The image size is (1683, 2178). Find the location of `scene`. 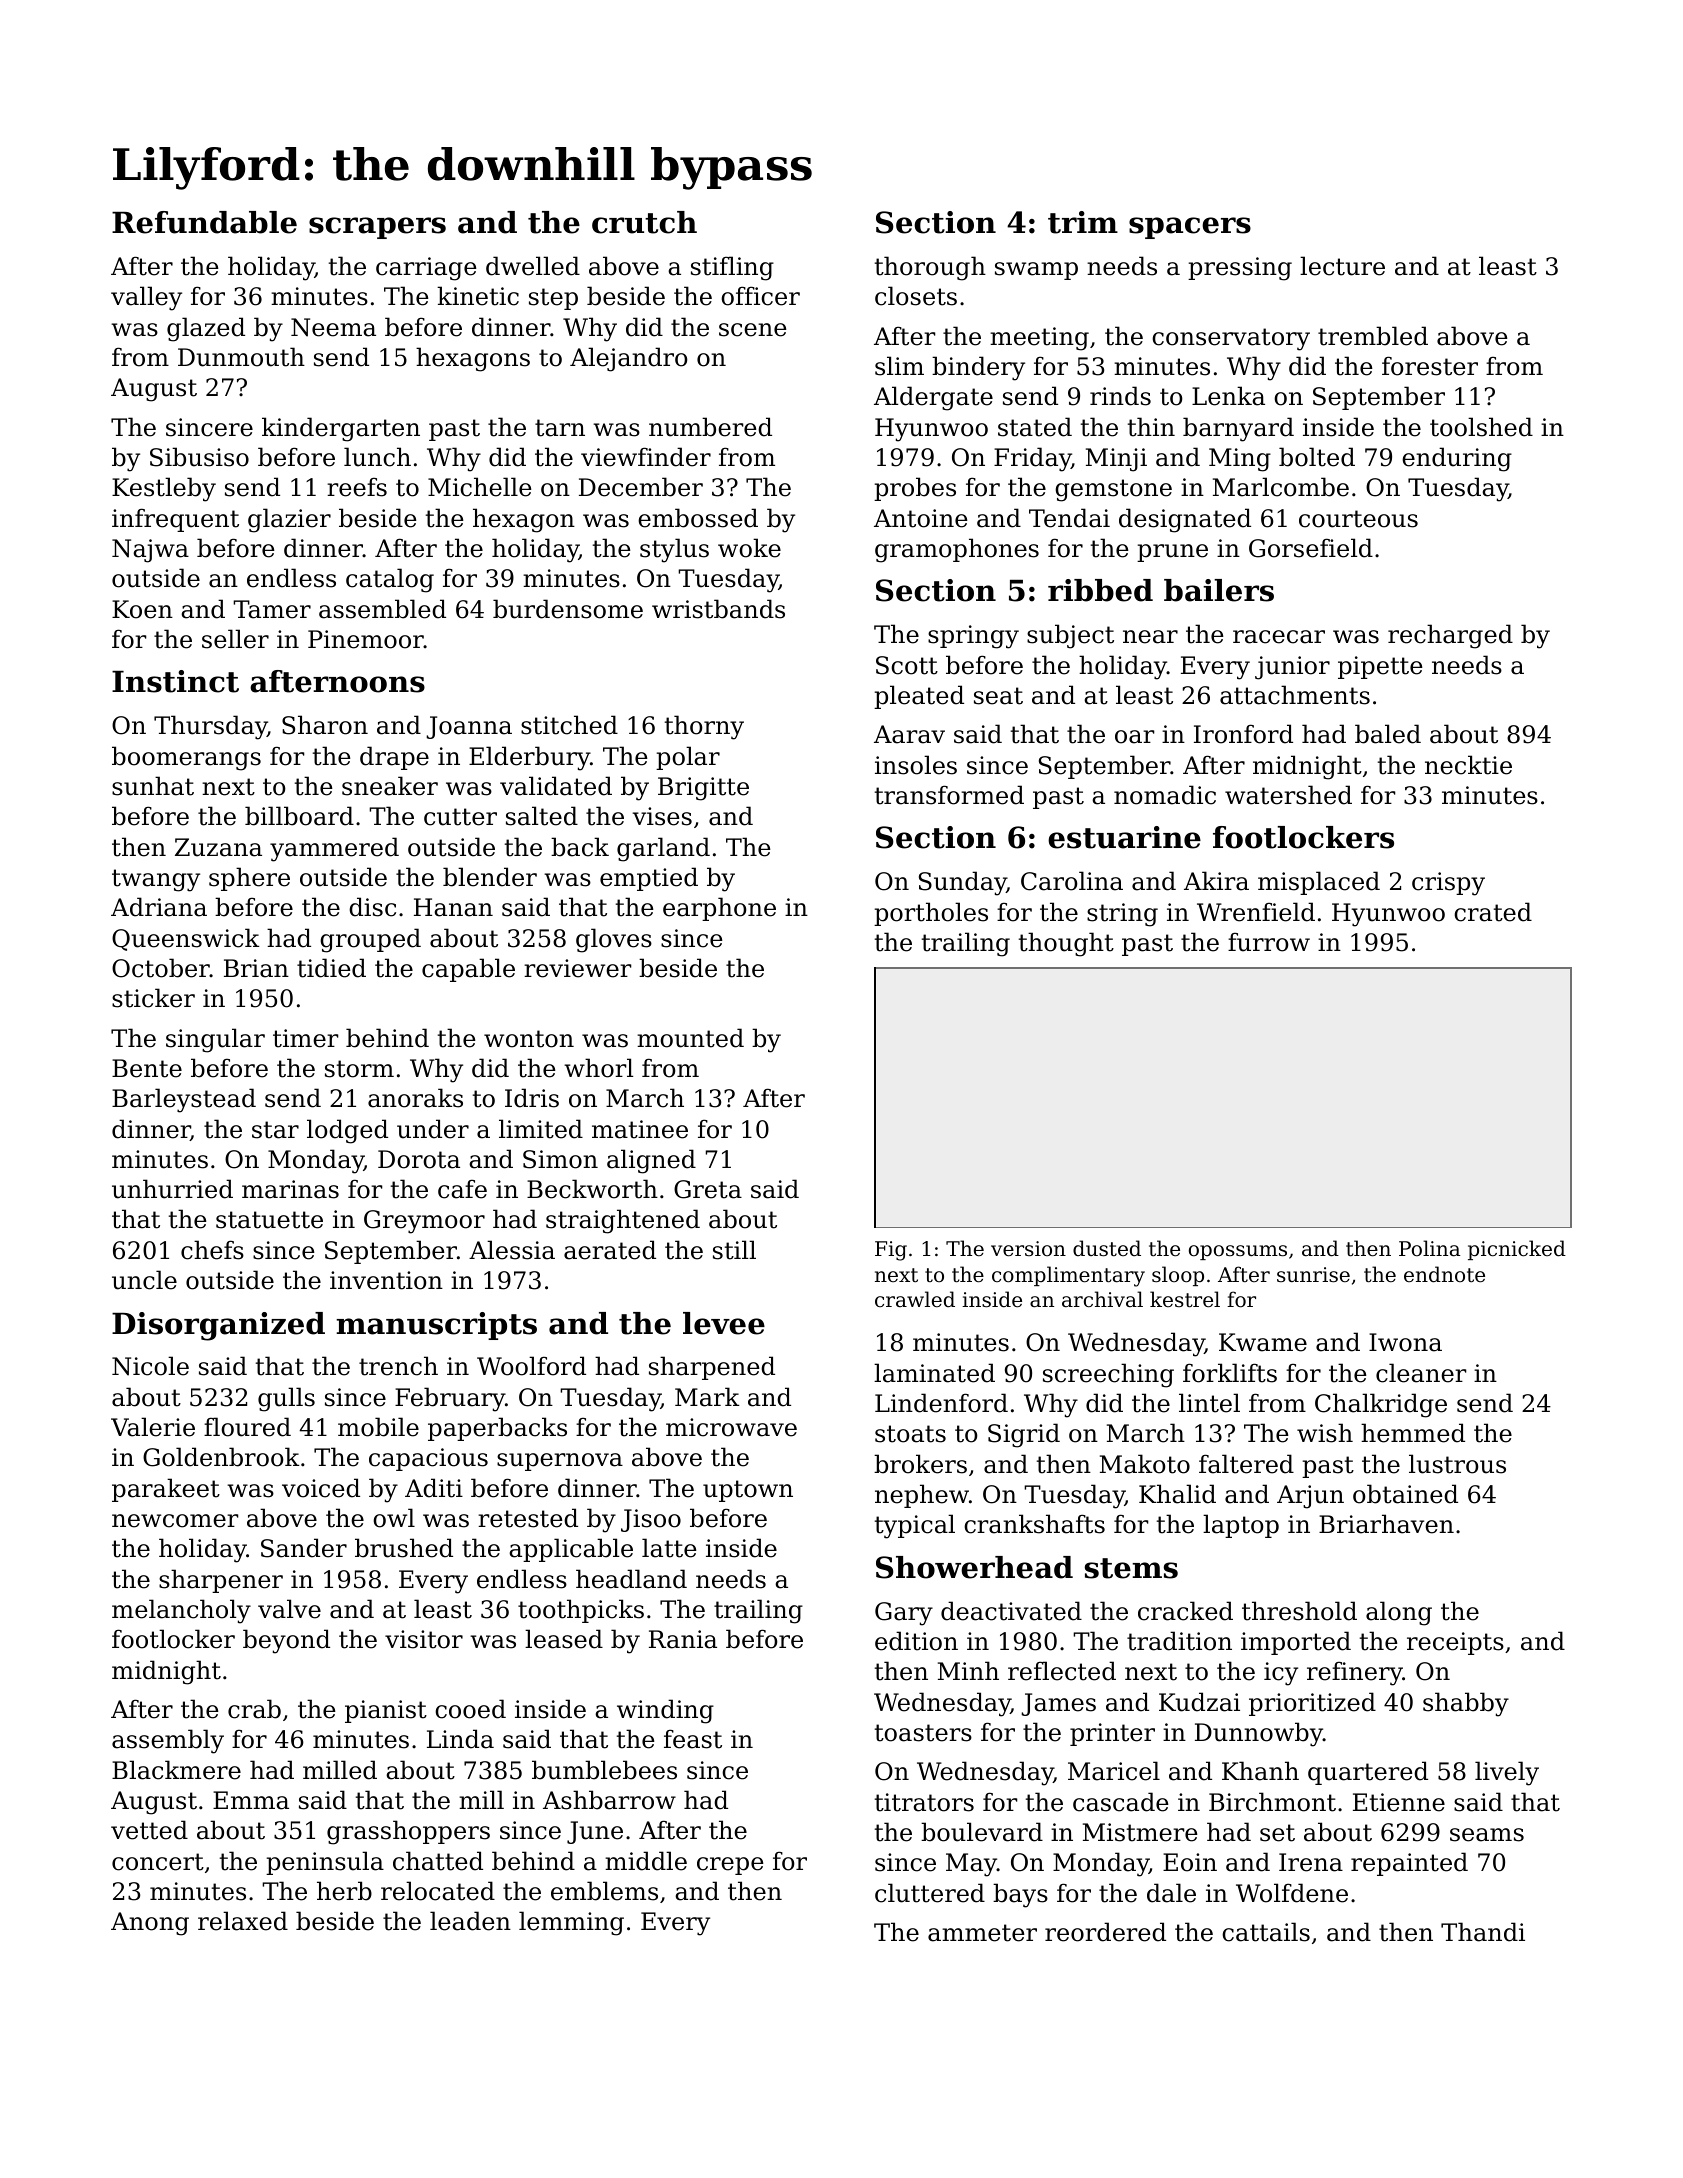

scene is located at coordinates (753, 330).
